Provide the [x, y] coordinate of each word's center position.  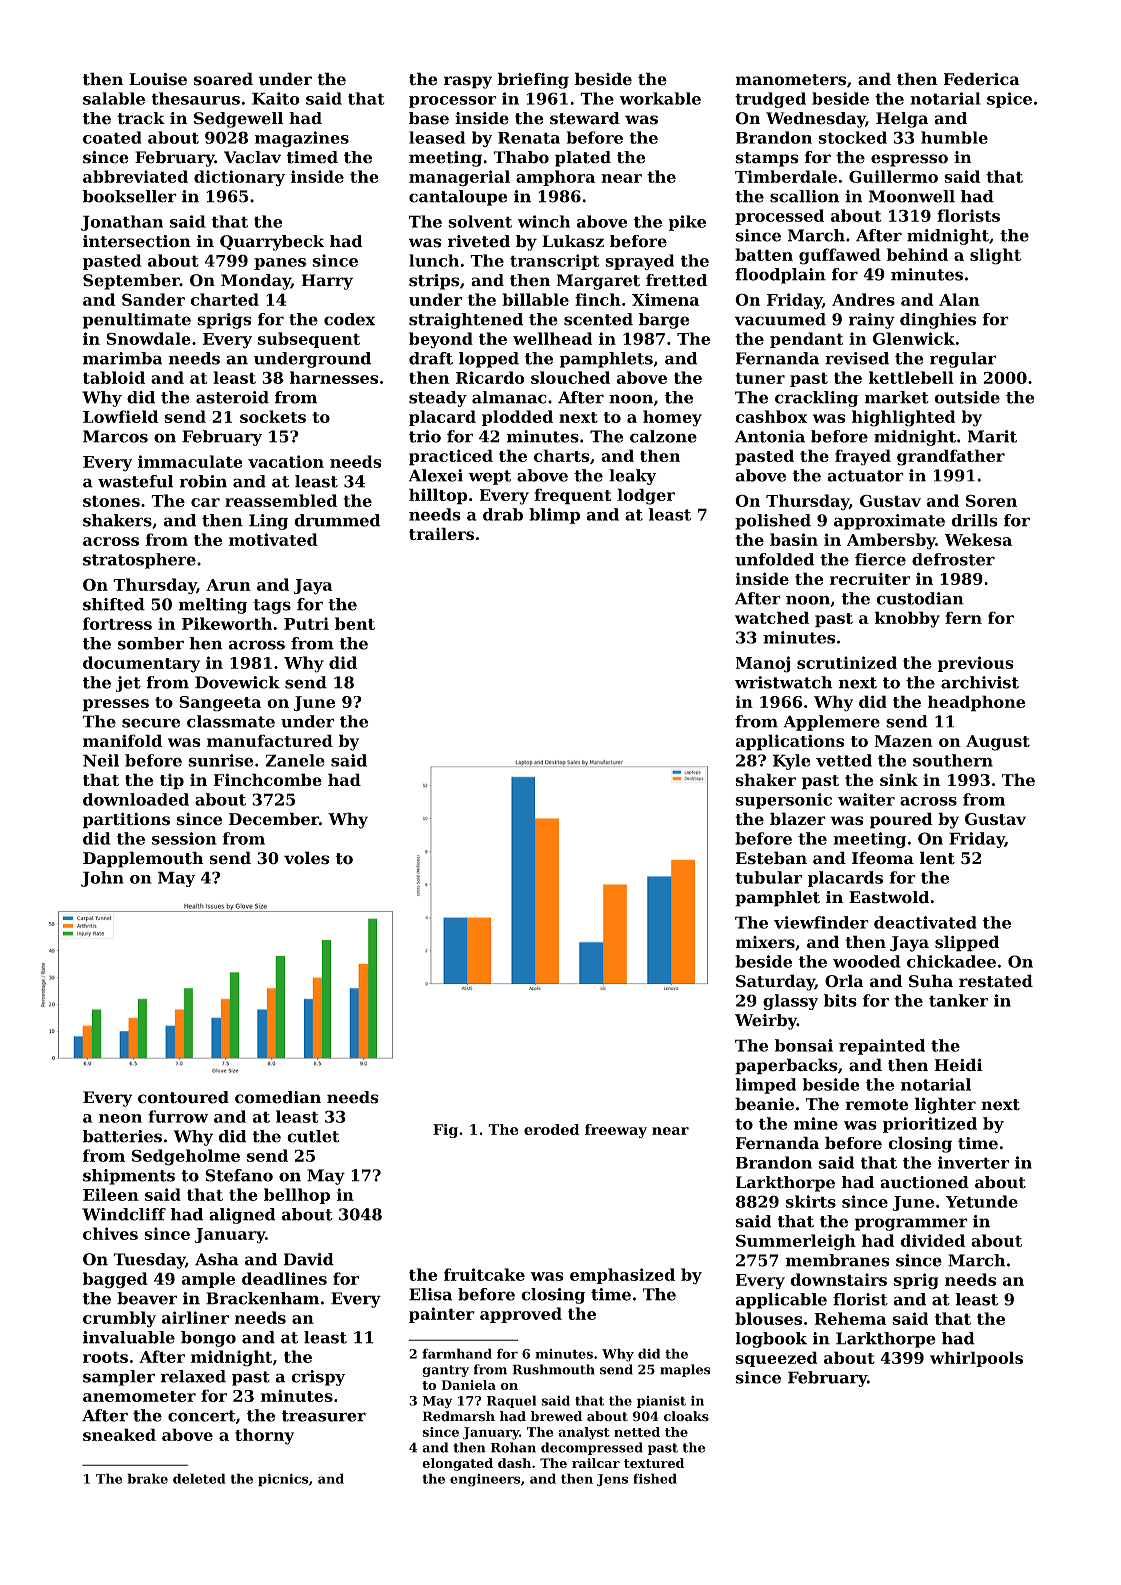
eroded [551, 1129]
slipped [967, 943]
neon [120, 1118]
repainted [882, 1047]
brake [147, 1478]
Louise [158, 79]
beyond [441, 340]
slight [995, 256]
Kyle [792, 762]
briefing [533, 80]
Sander [153, 299]
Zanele [295, 760]
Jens [612, 1480]
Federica [981, 79]
